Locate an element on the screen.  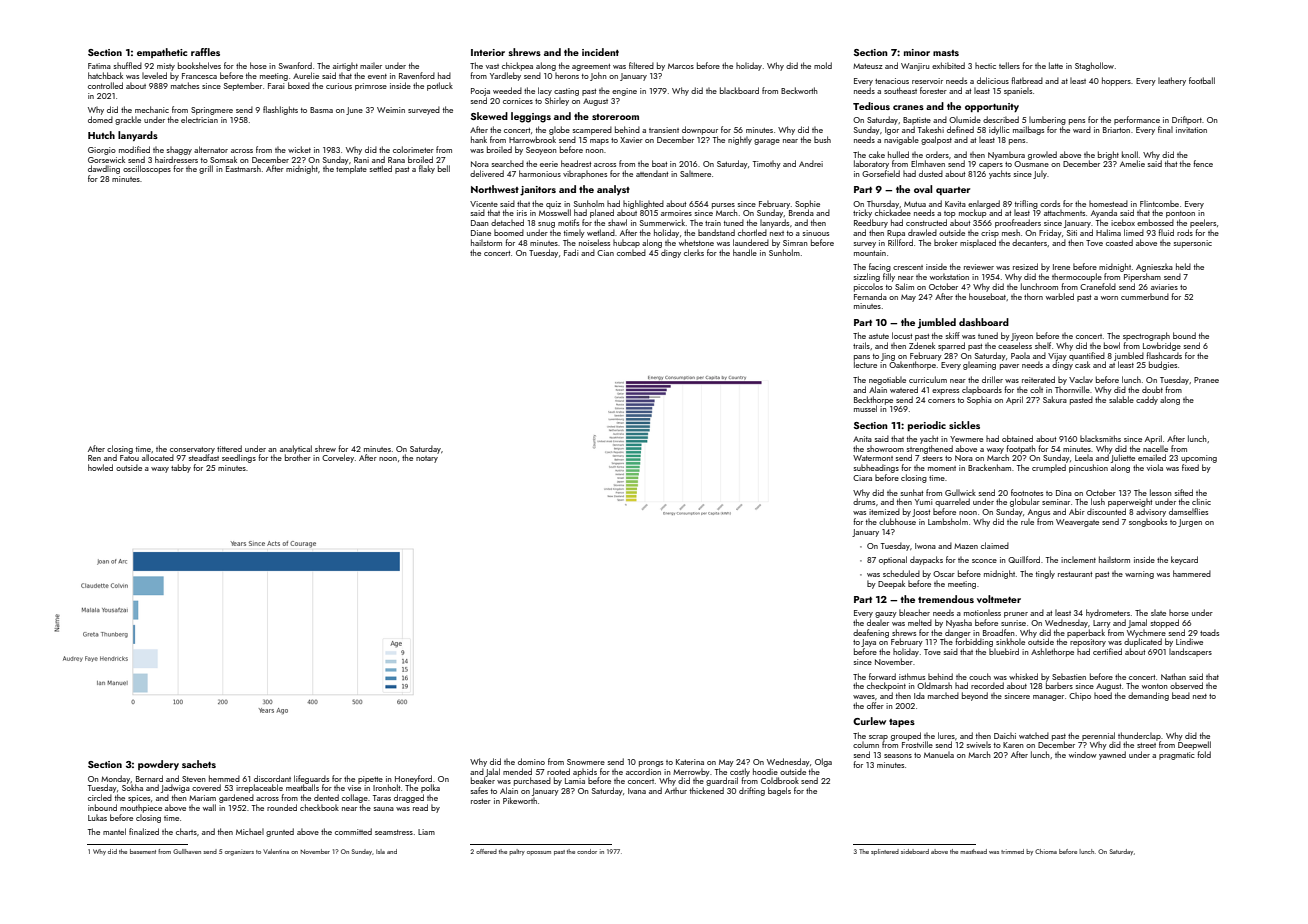
Sophie is located at coordinates (807, 204).
